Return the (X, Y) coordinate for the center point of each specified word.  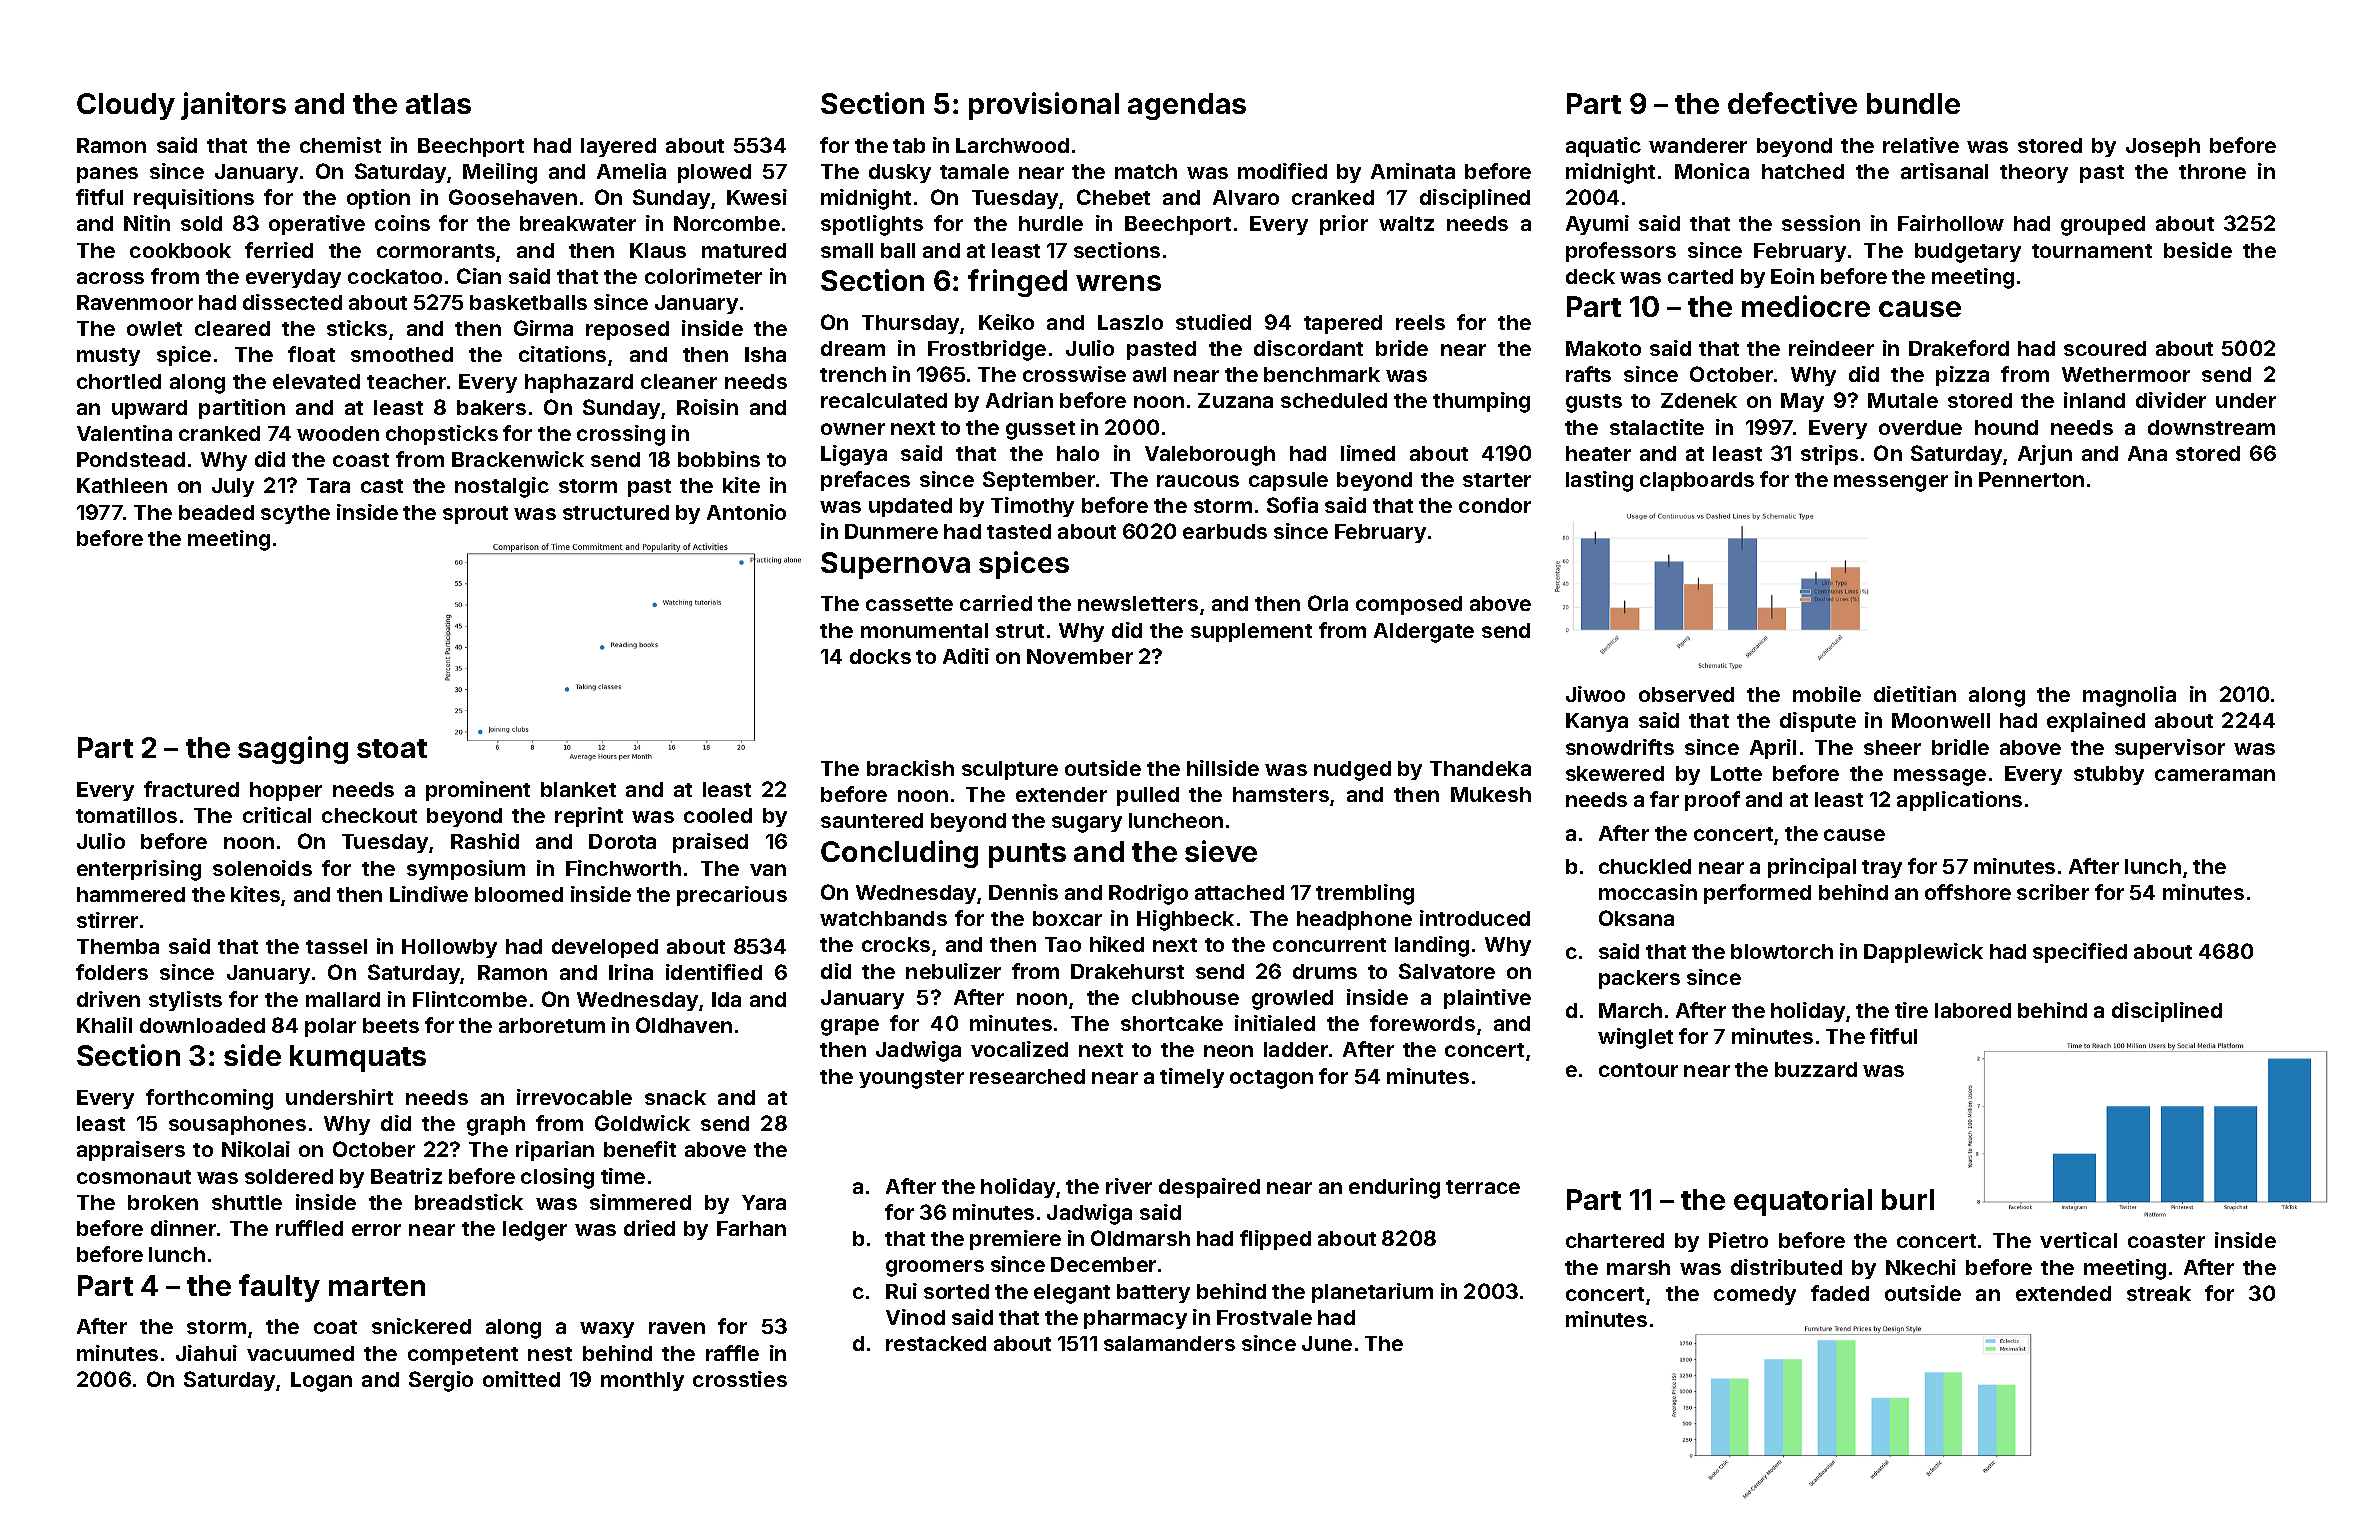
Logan (321, 1382)
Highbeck (1185, 920)
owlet (154, 328)
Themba (118, 946)
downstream (2211, 427)
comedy (1755, 1295)
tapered (1343, 324)
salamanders (1169, 1343)
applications (1959, 801)
